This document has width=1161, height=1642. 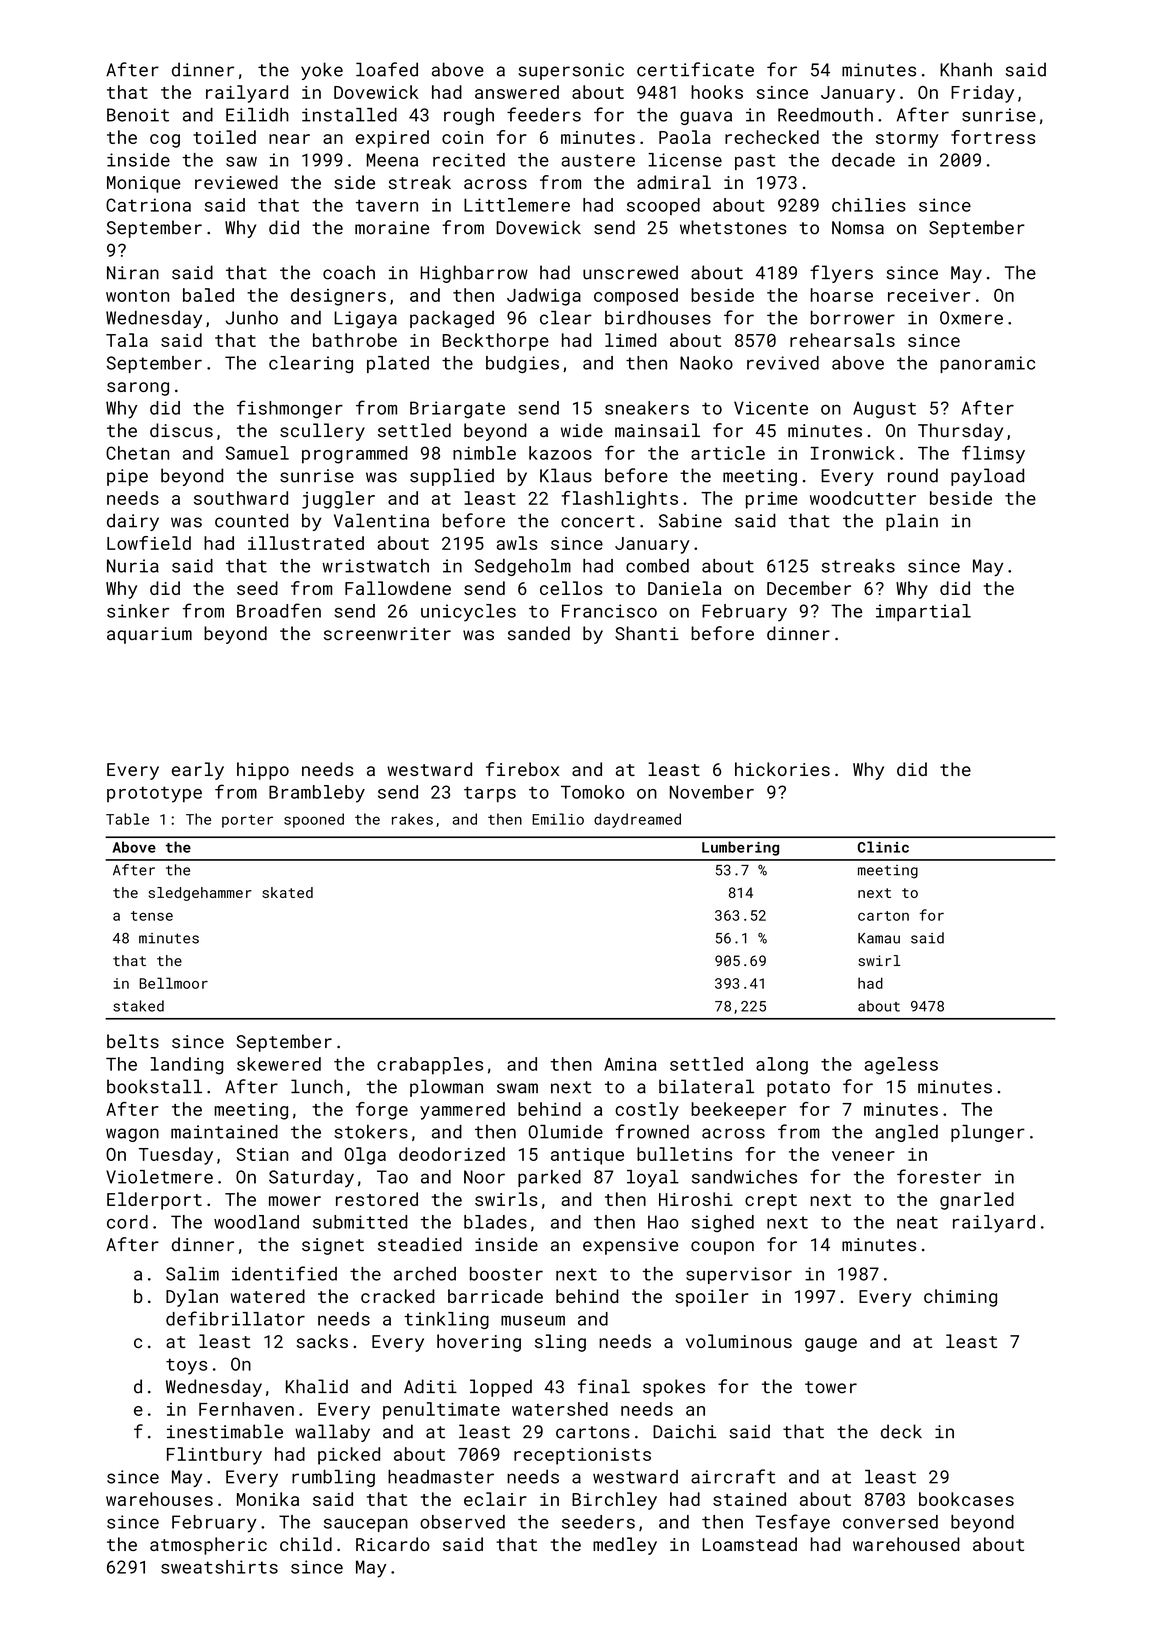 What do you see at coordinates (717, 92) in the document?
I see `hooks` at bounding box center [717, 92].
